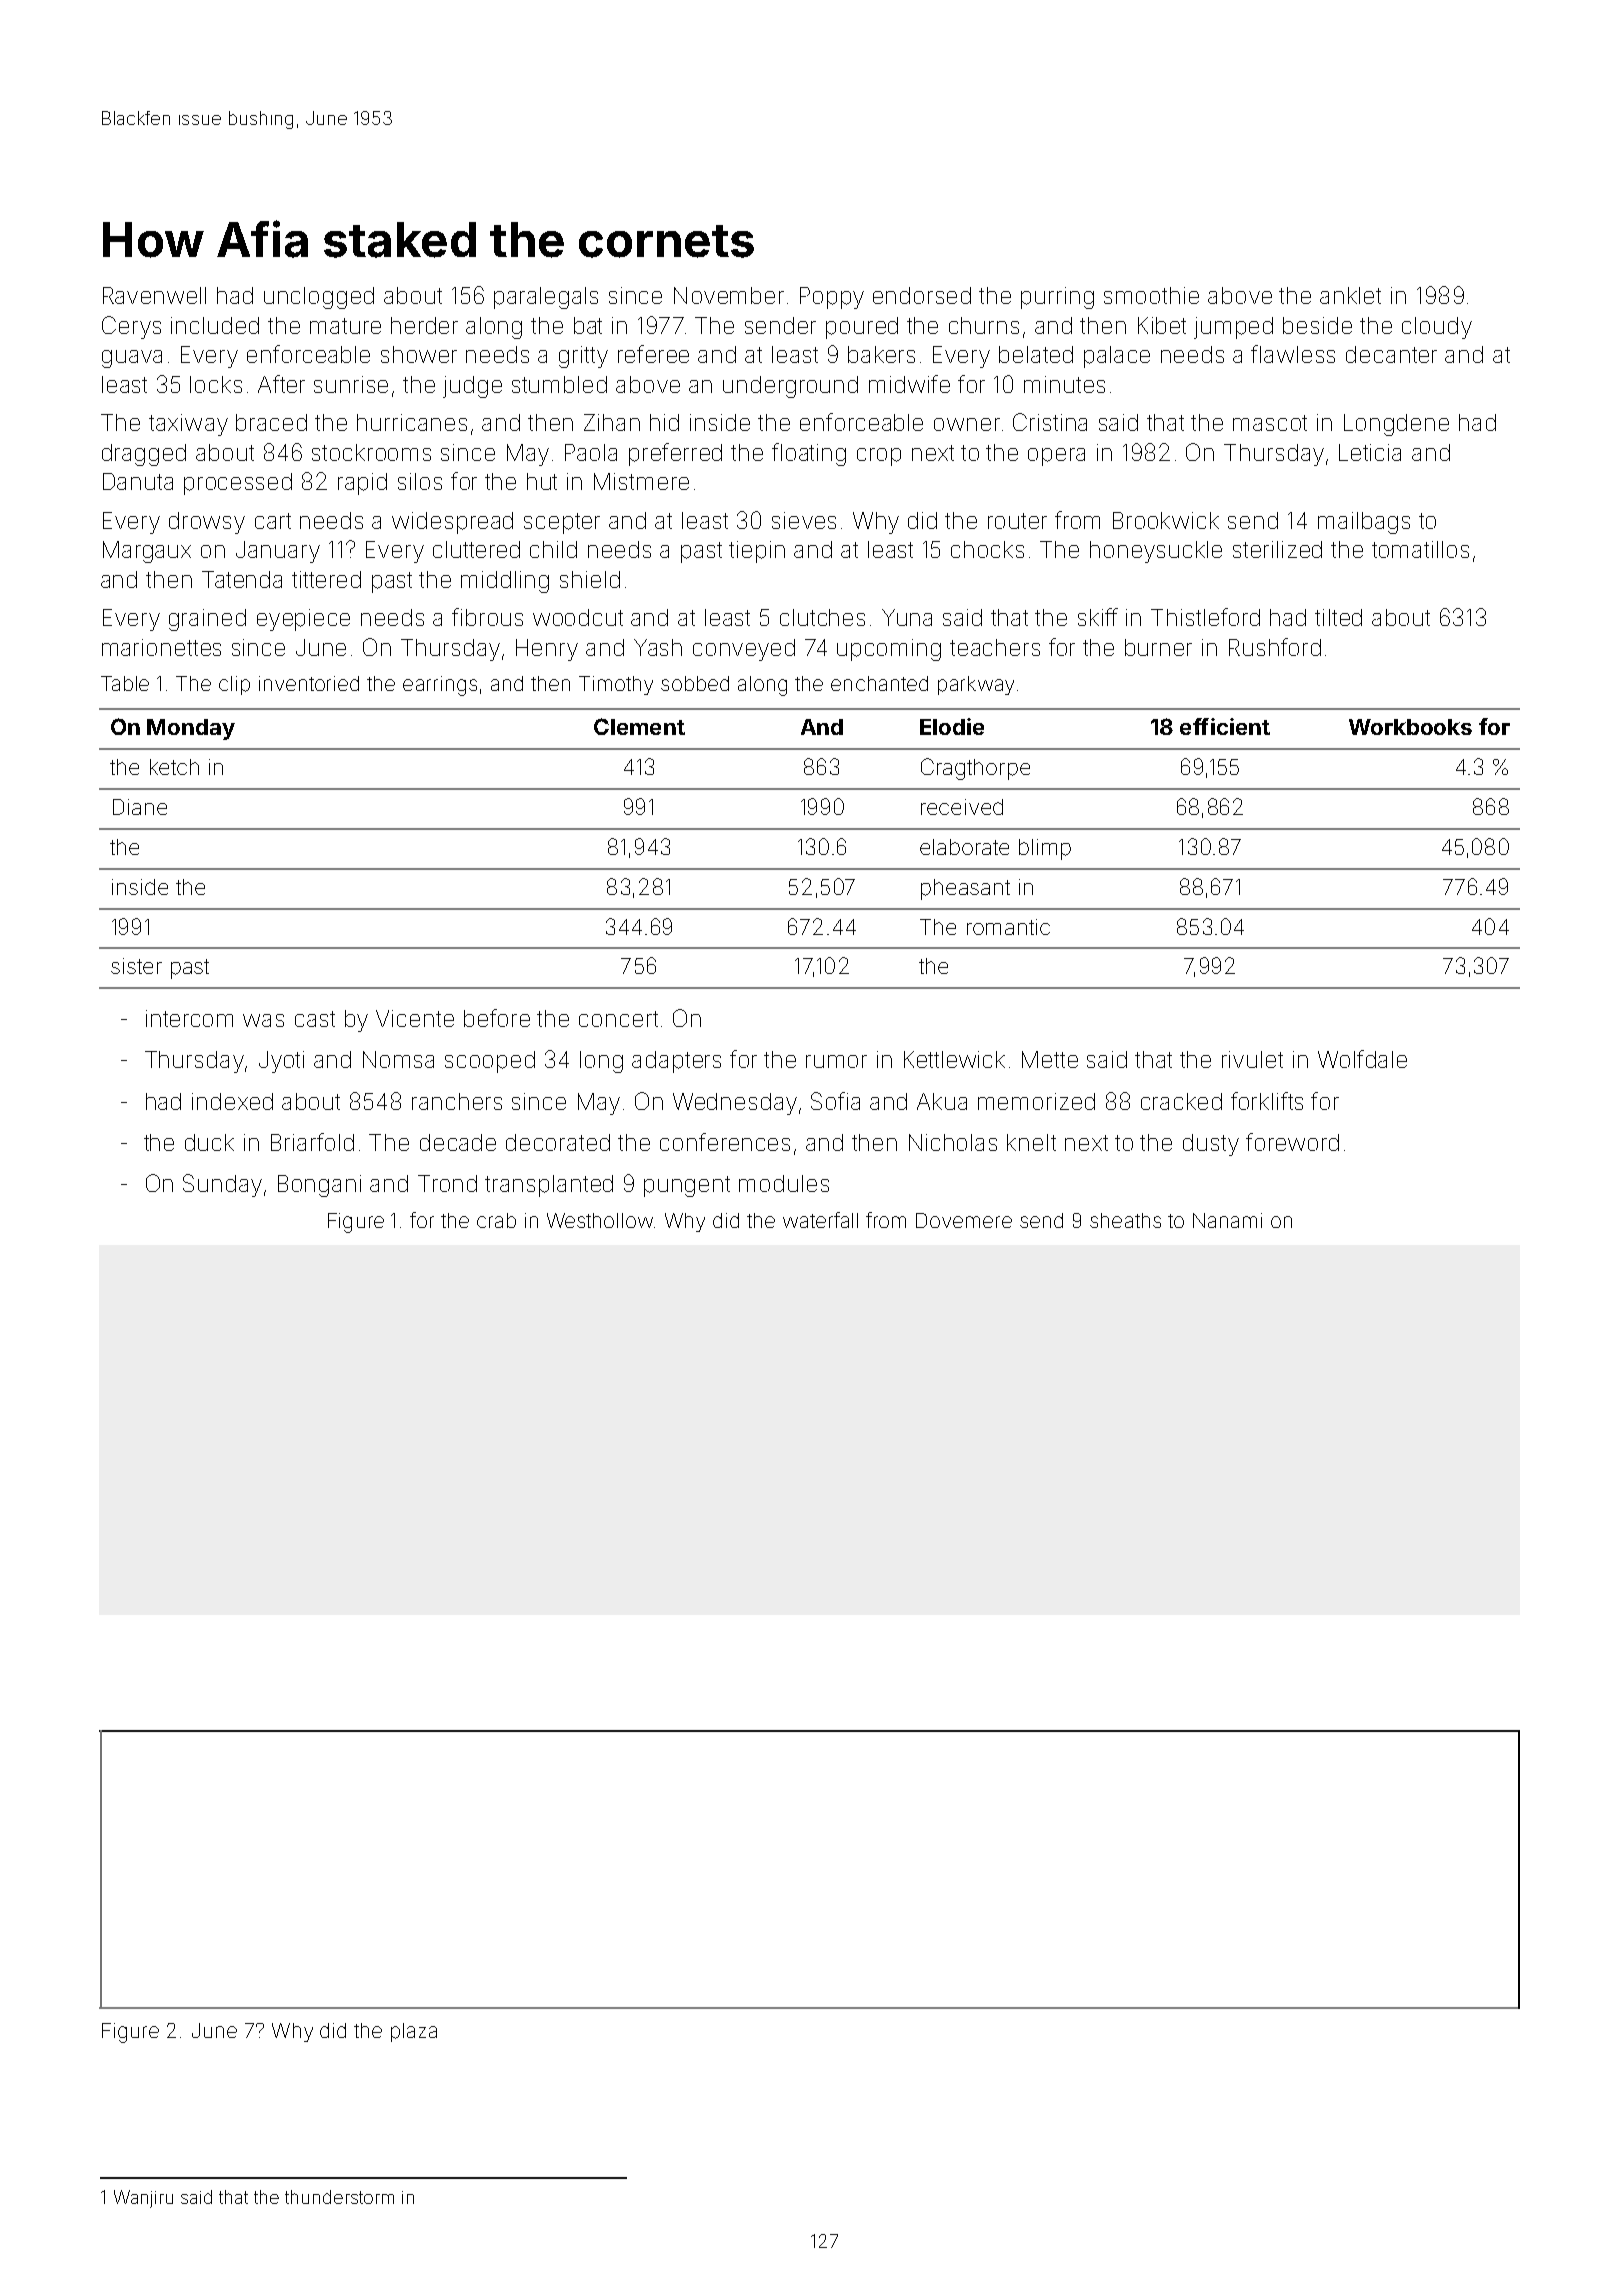 The width and height of the screenshot is (1620, 2292). What do you see at coordinates (1181, 1101) in the screenshot?
I see `cracked` at bounding box center [1181, 1101].
